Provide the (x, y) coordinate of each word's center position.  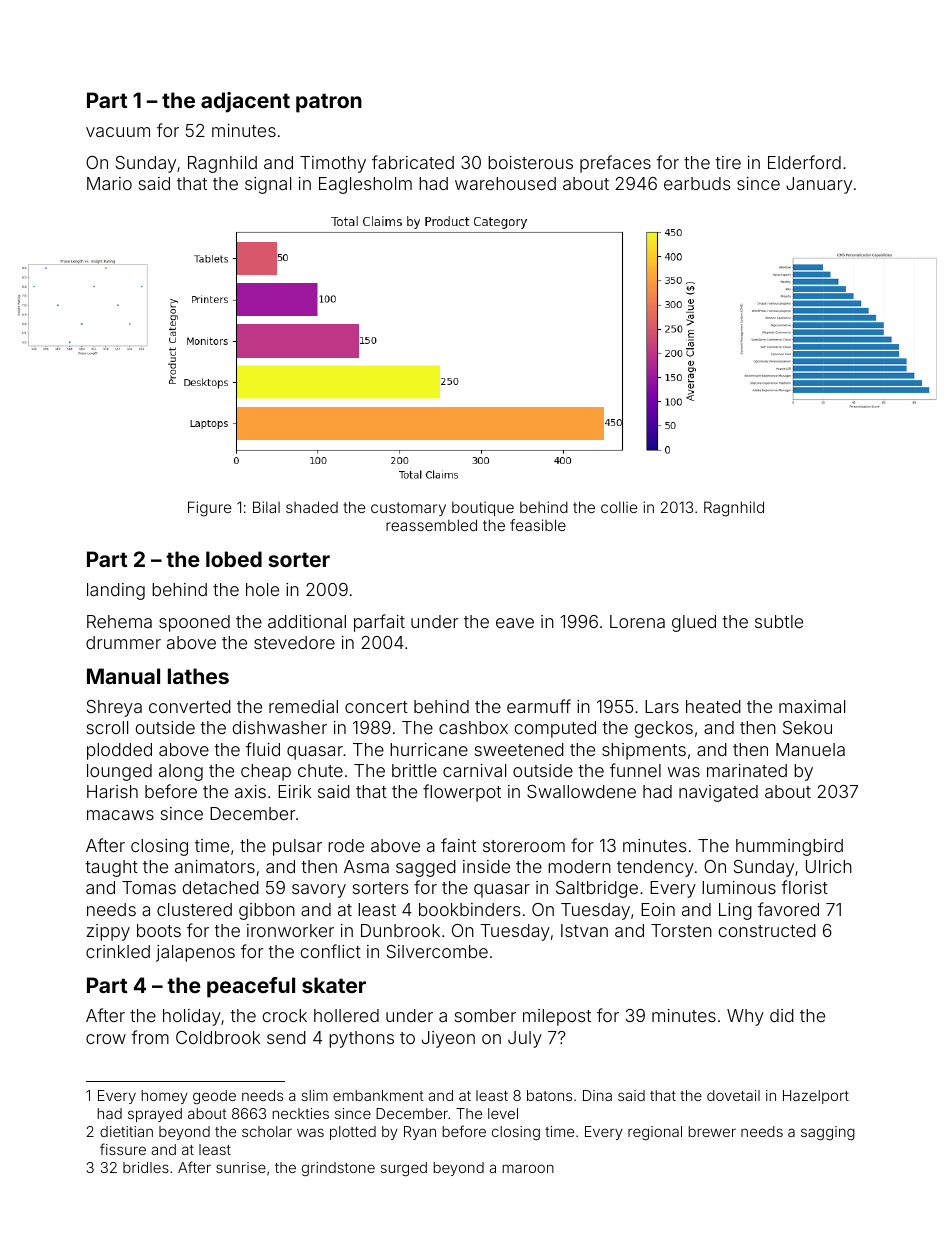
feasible (538, 525)
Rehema (119, 621)
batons (549, 1095)
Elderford (804, 162)
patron (329, 103)
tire (728, 162)
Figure (209, 509)
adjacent (245, 102)
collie (619, 507)
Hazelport (816, 1097)
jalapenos (195, 953)
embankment (378, 1095)
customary (408, 509)
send (286, 1037)
